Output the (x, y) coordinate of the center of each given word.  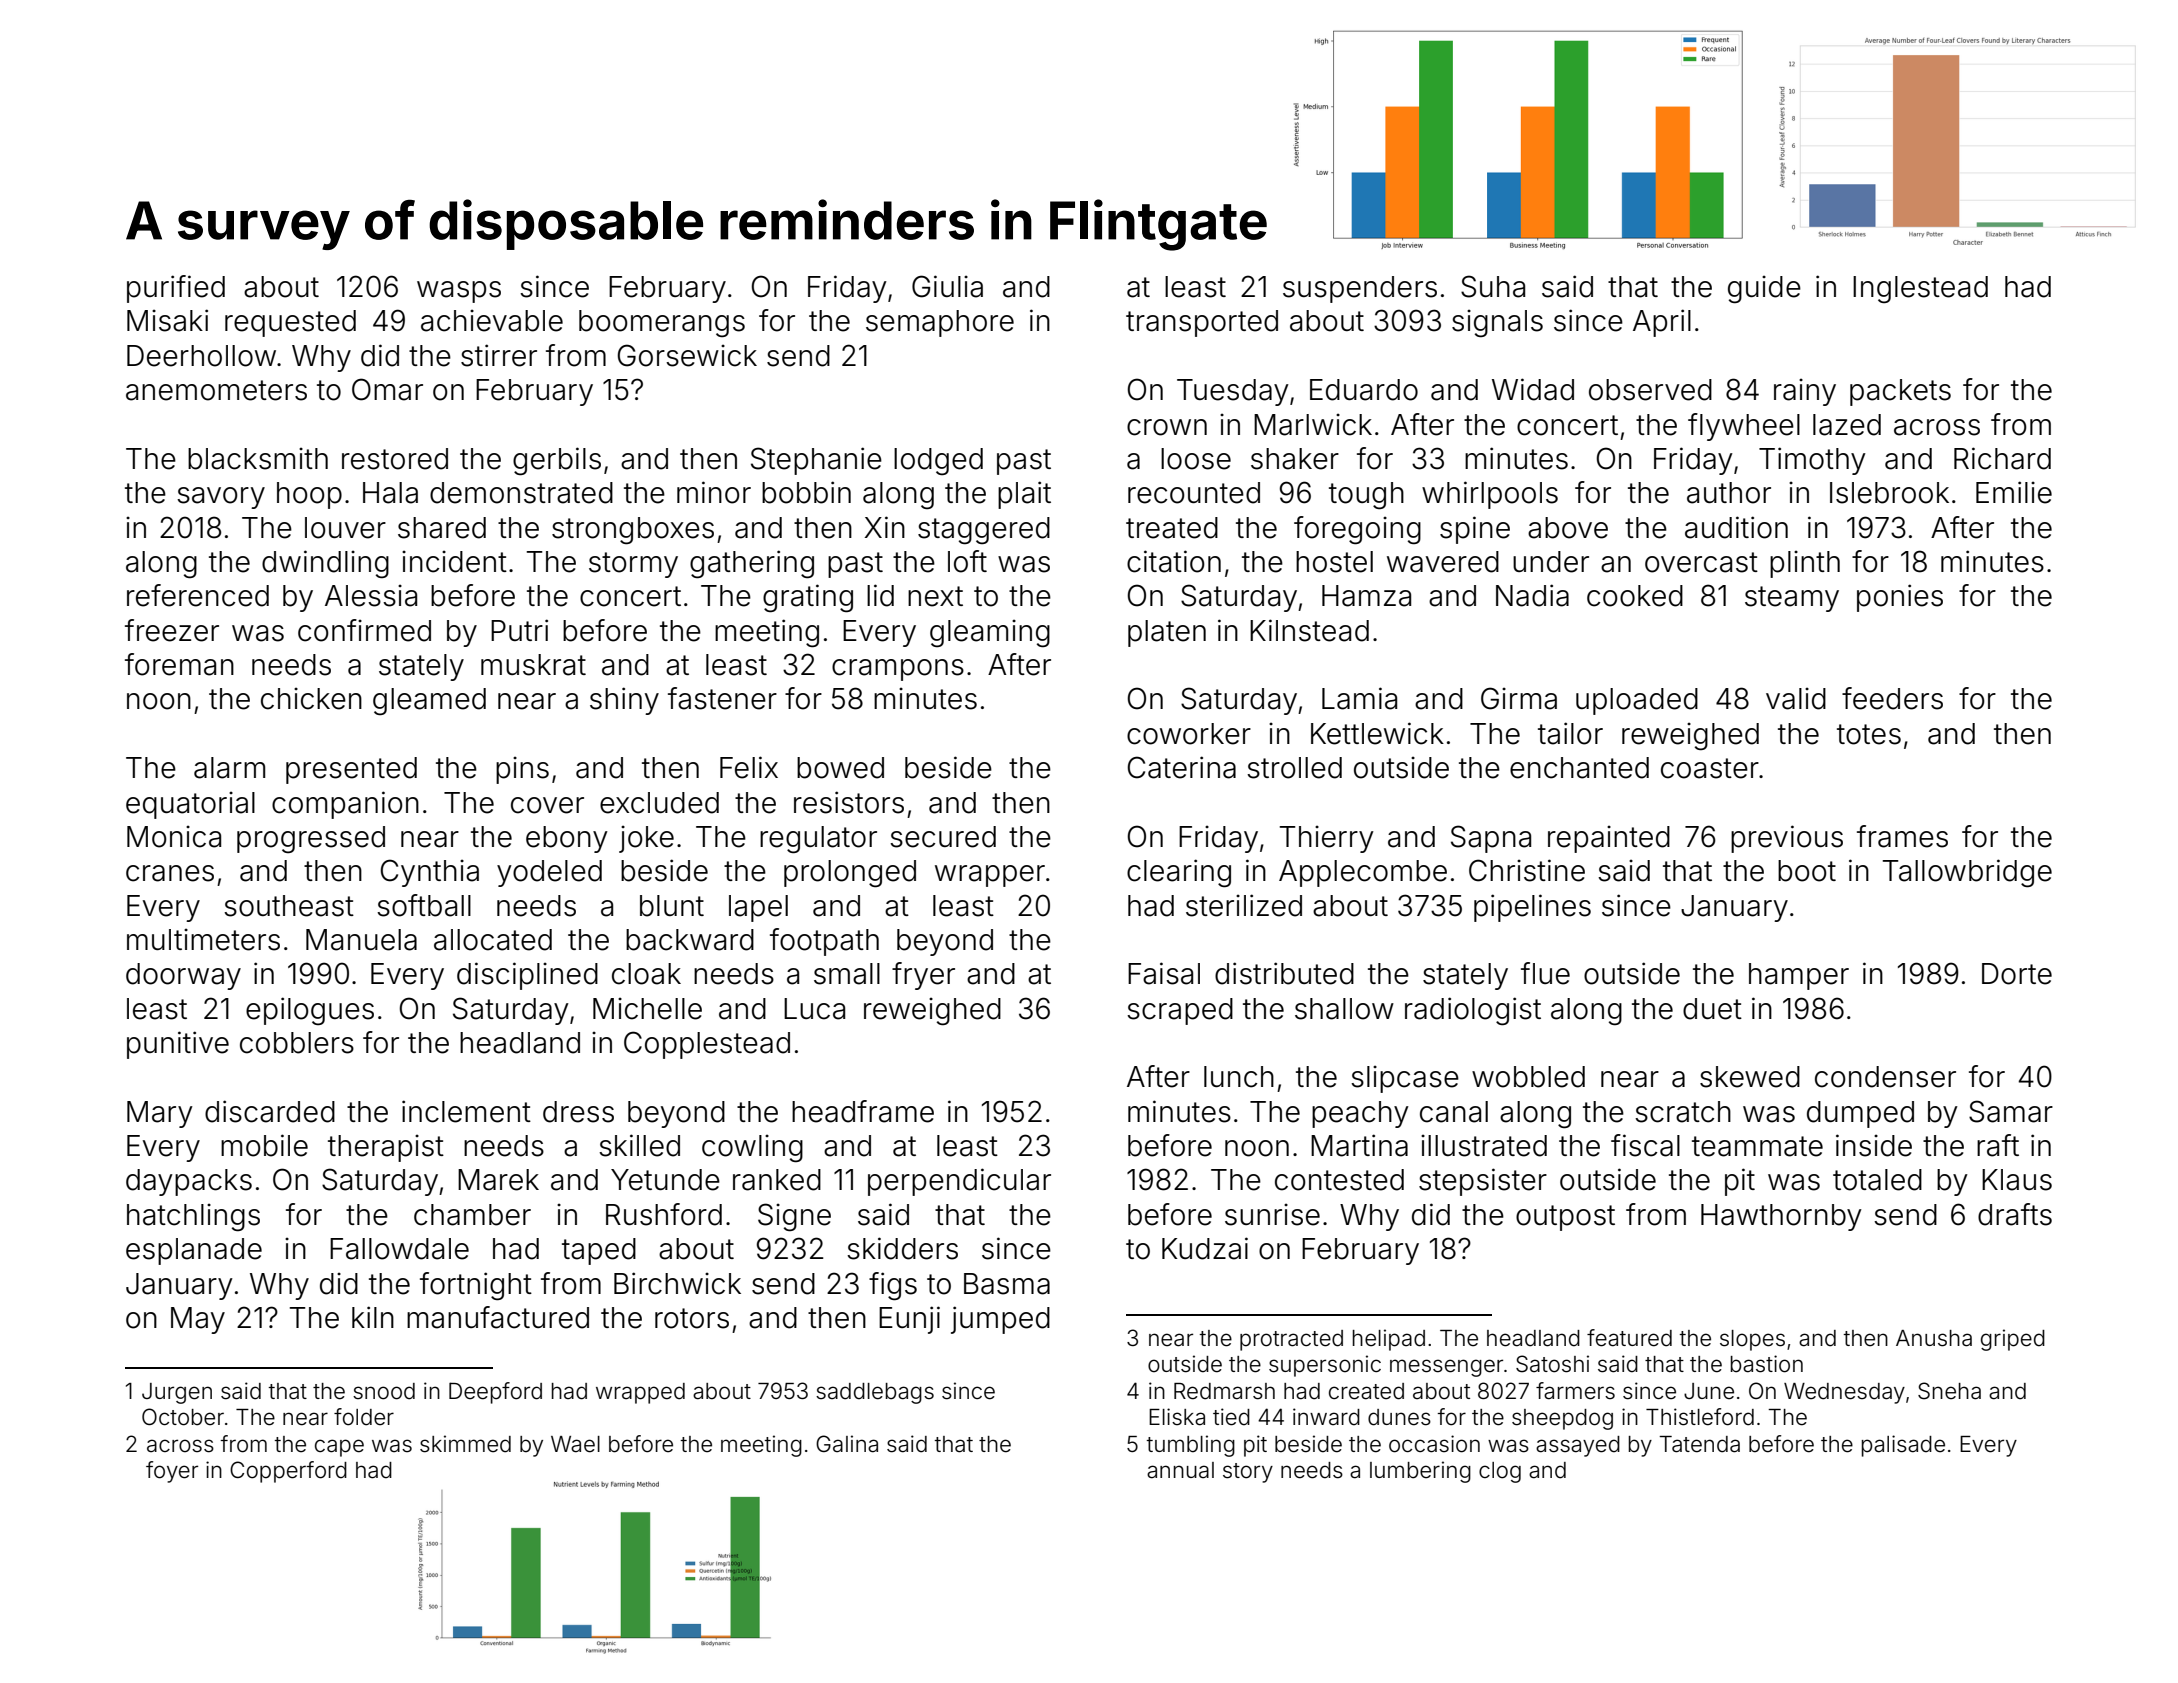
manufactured (498, 1317)
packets (1900, 392)
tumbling (1191, 1446)
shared (442, 528)
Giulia (947, 286)
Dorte (2017, 974)
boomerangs (662, 323)
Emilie (2014, 492)
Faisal (1164, 973)
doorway (183, 976)
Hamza (1366, 596)
